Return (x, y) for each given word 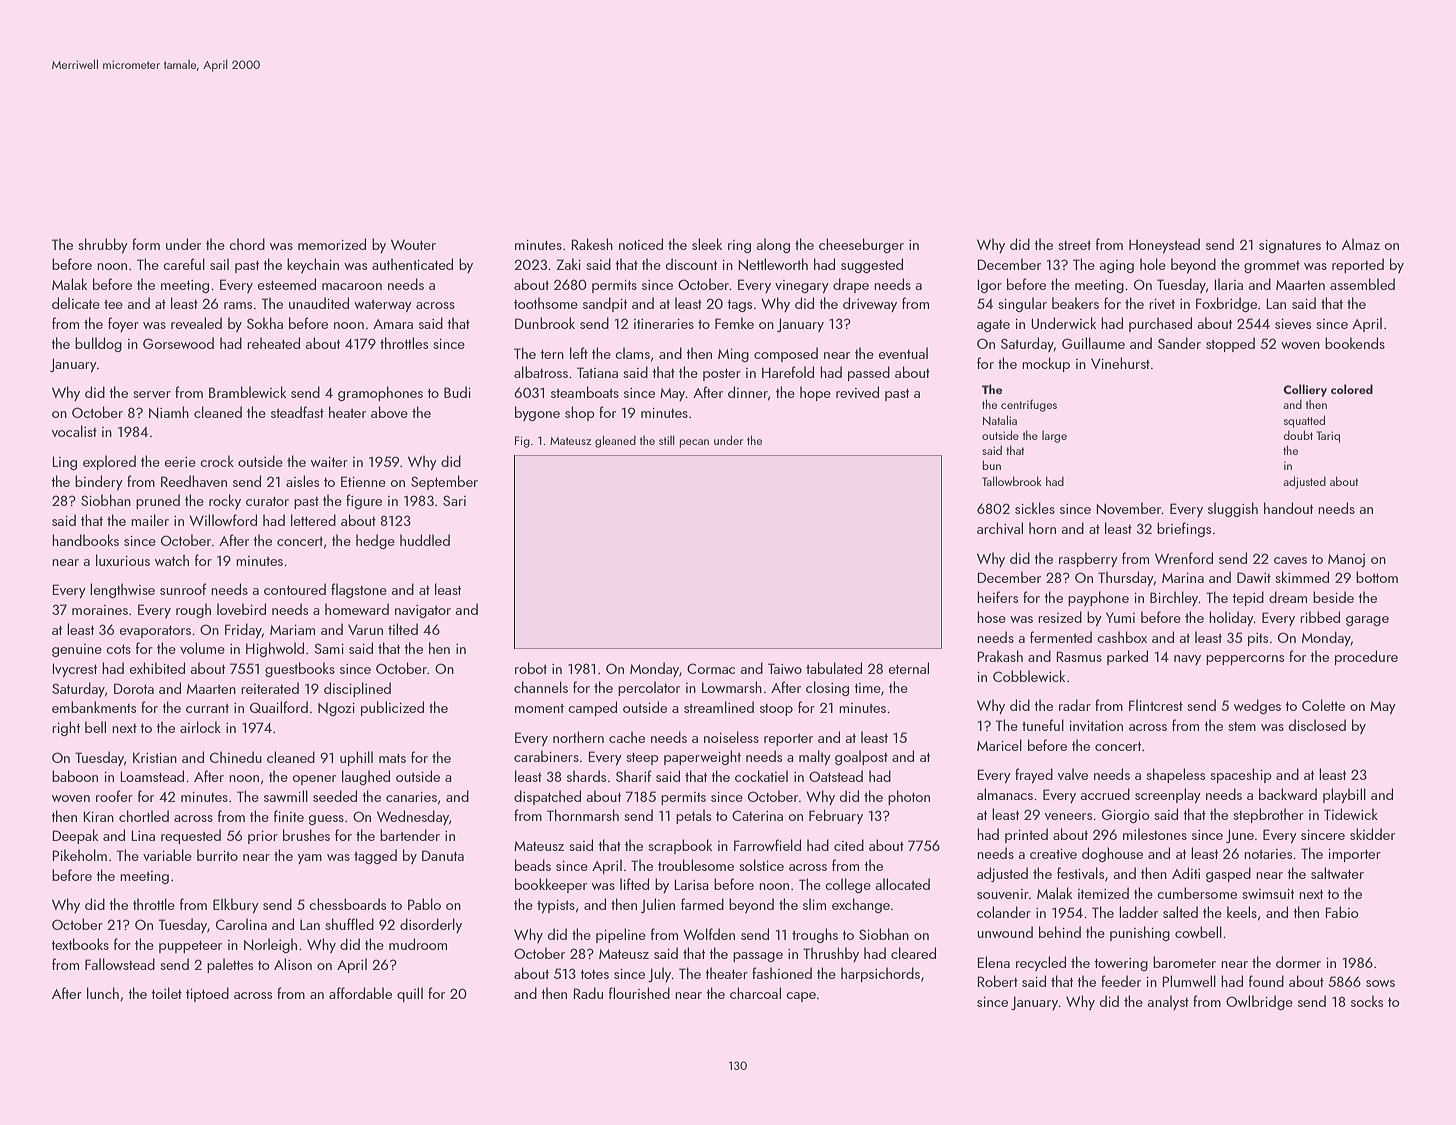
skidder (1372, 834)
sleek (707, 244)
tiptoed (207, 994)
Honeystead (1164, 245)
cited (849, 845)
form (146, 244)
